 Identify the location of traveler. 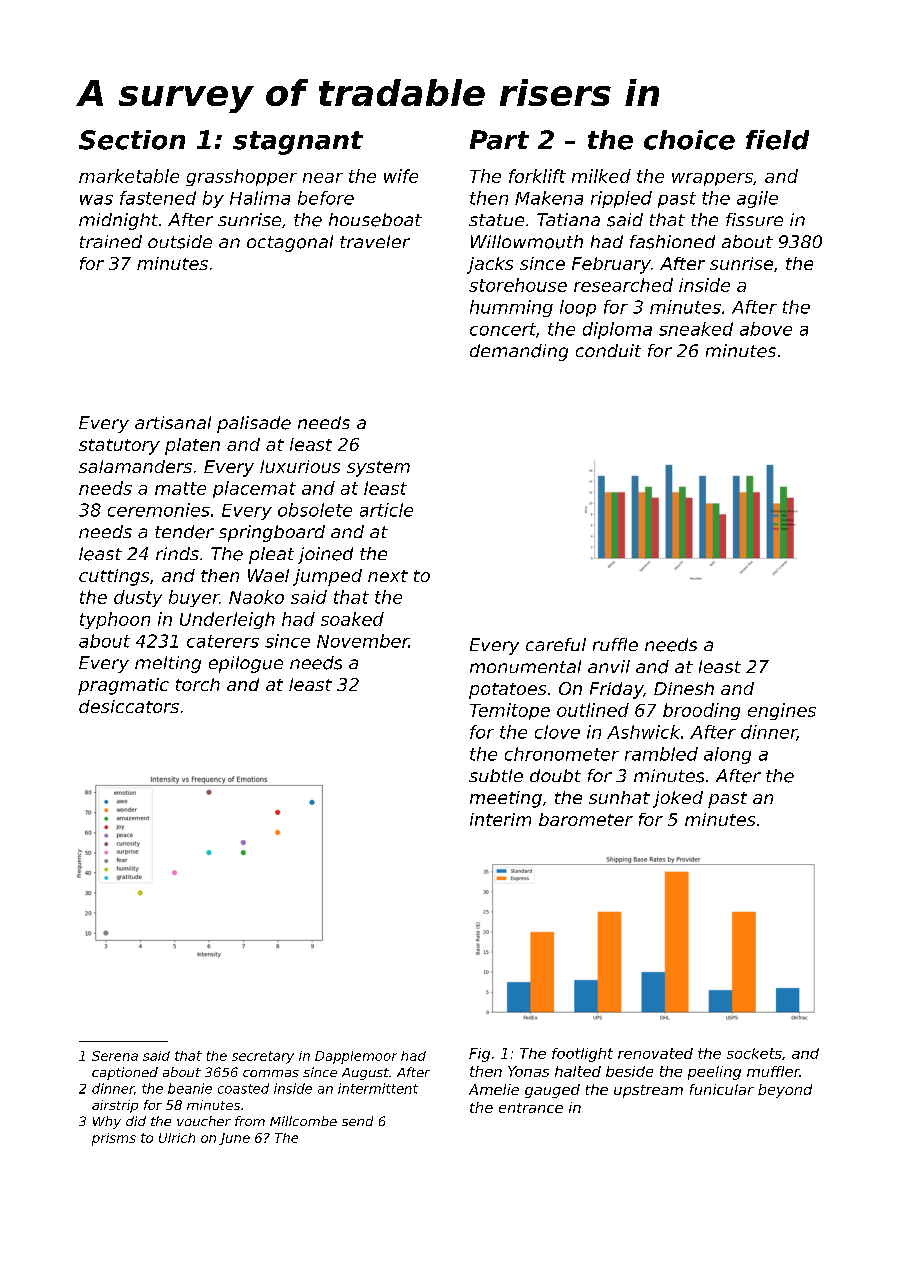
(375, 241).
